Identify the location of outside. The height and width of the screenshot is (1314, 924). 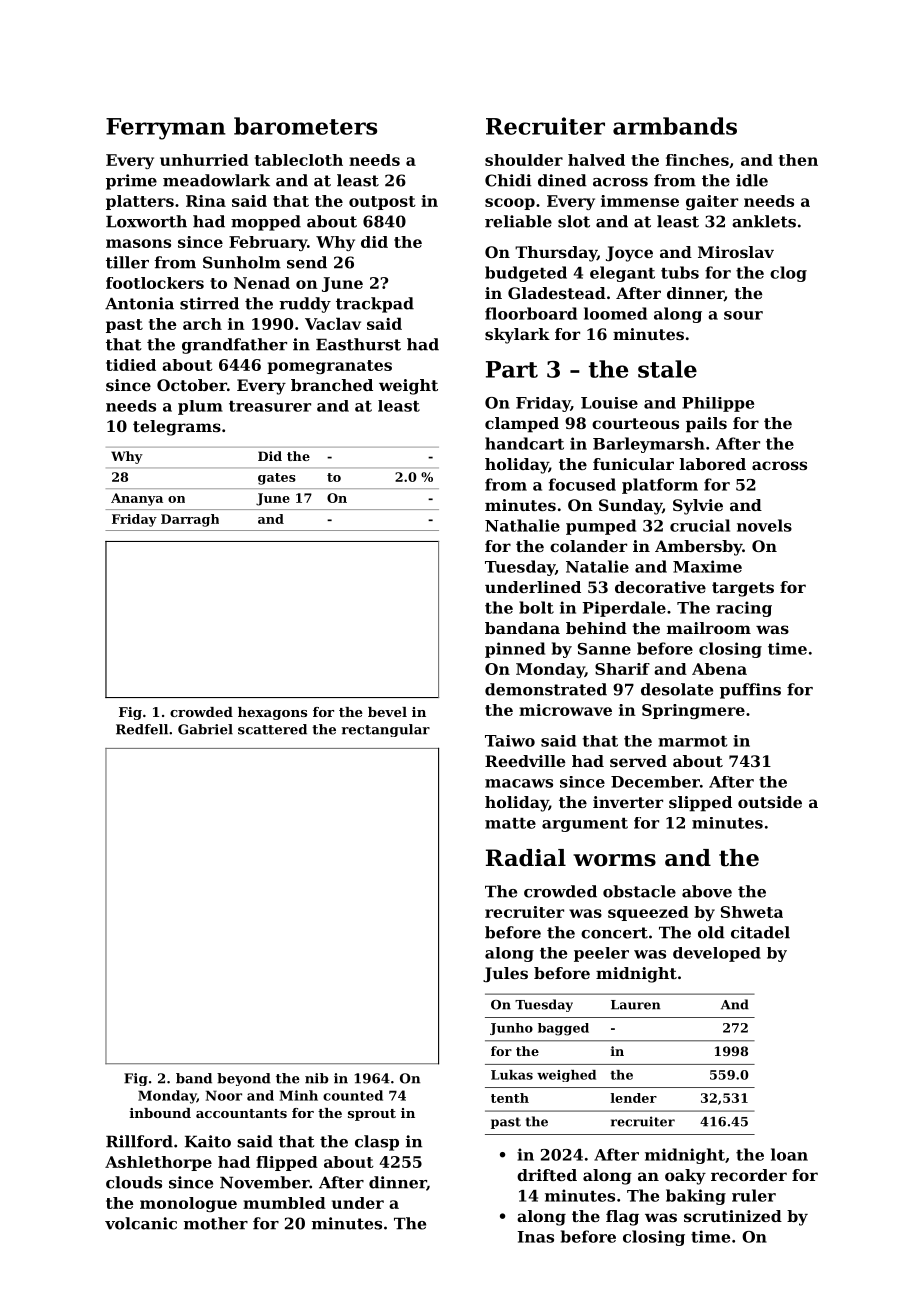
(770, 802).
